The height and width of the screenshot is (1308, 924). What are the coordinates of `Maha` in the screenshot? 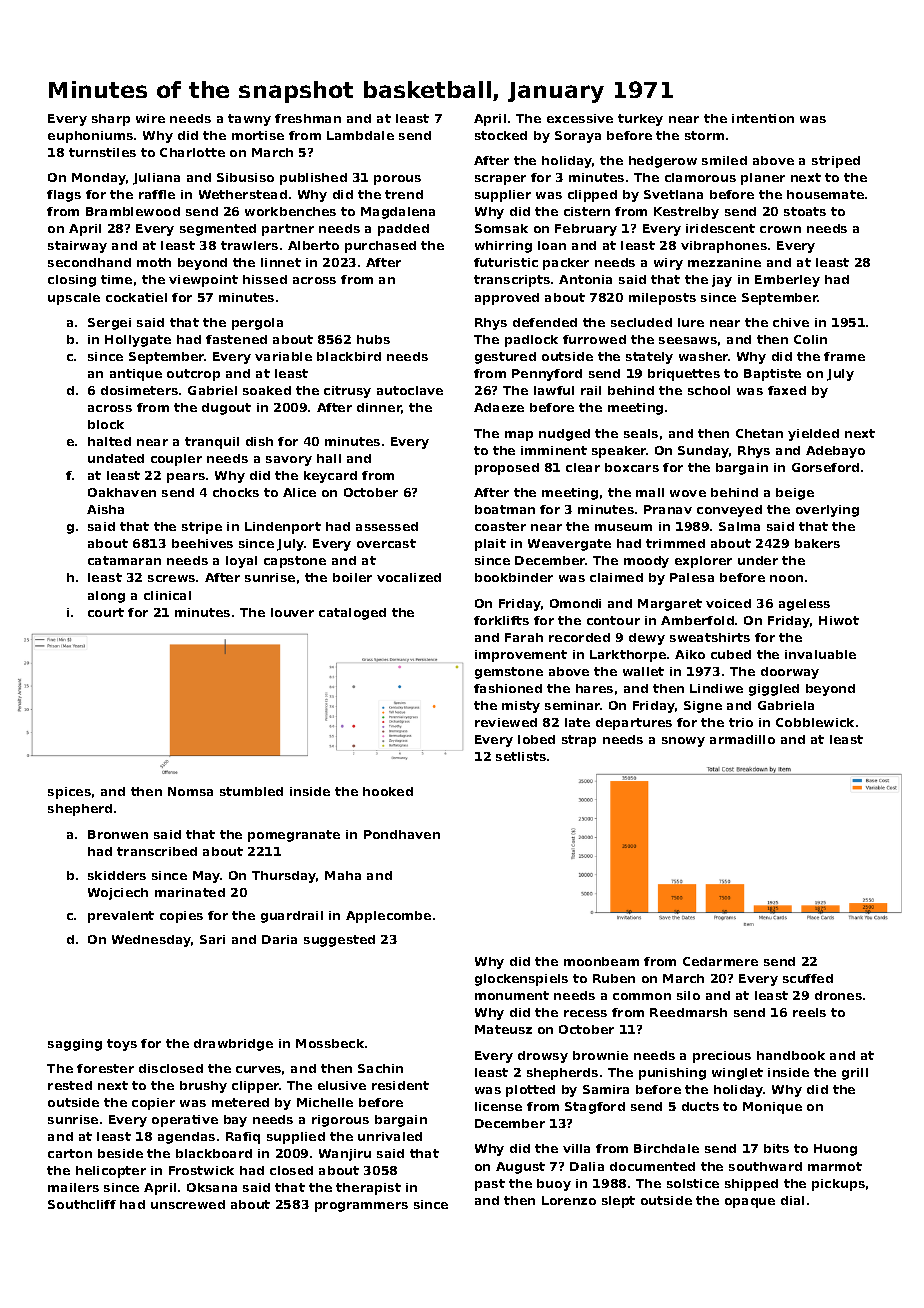 It's located at (343, 875).
